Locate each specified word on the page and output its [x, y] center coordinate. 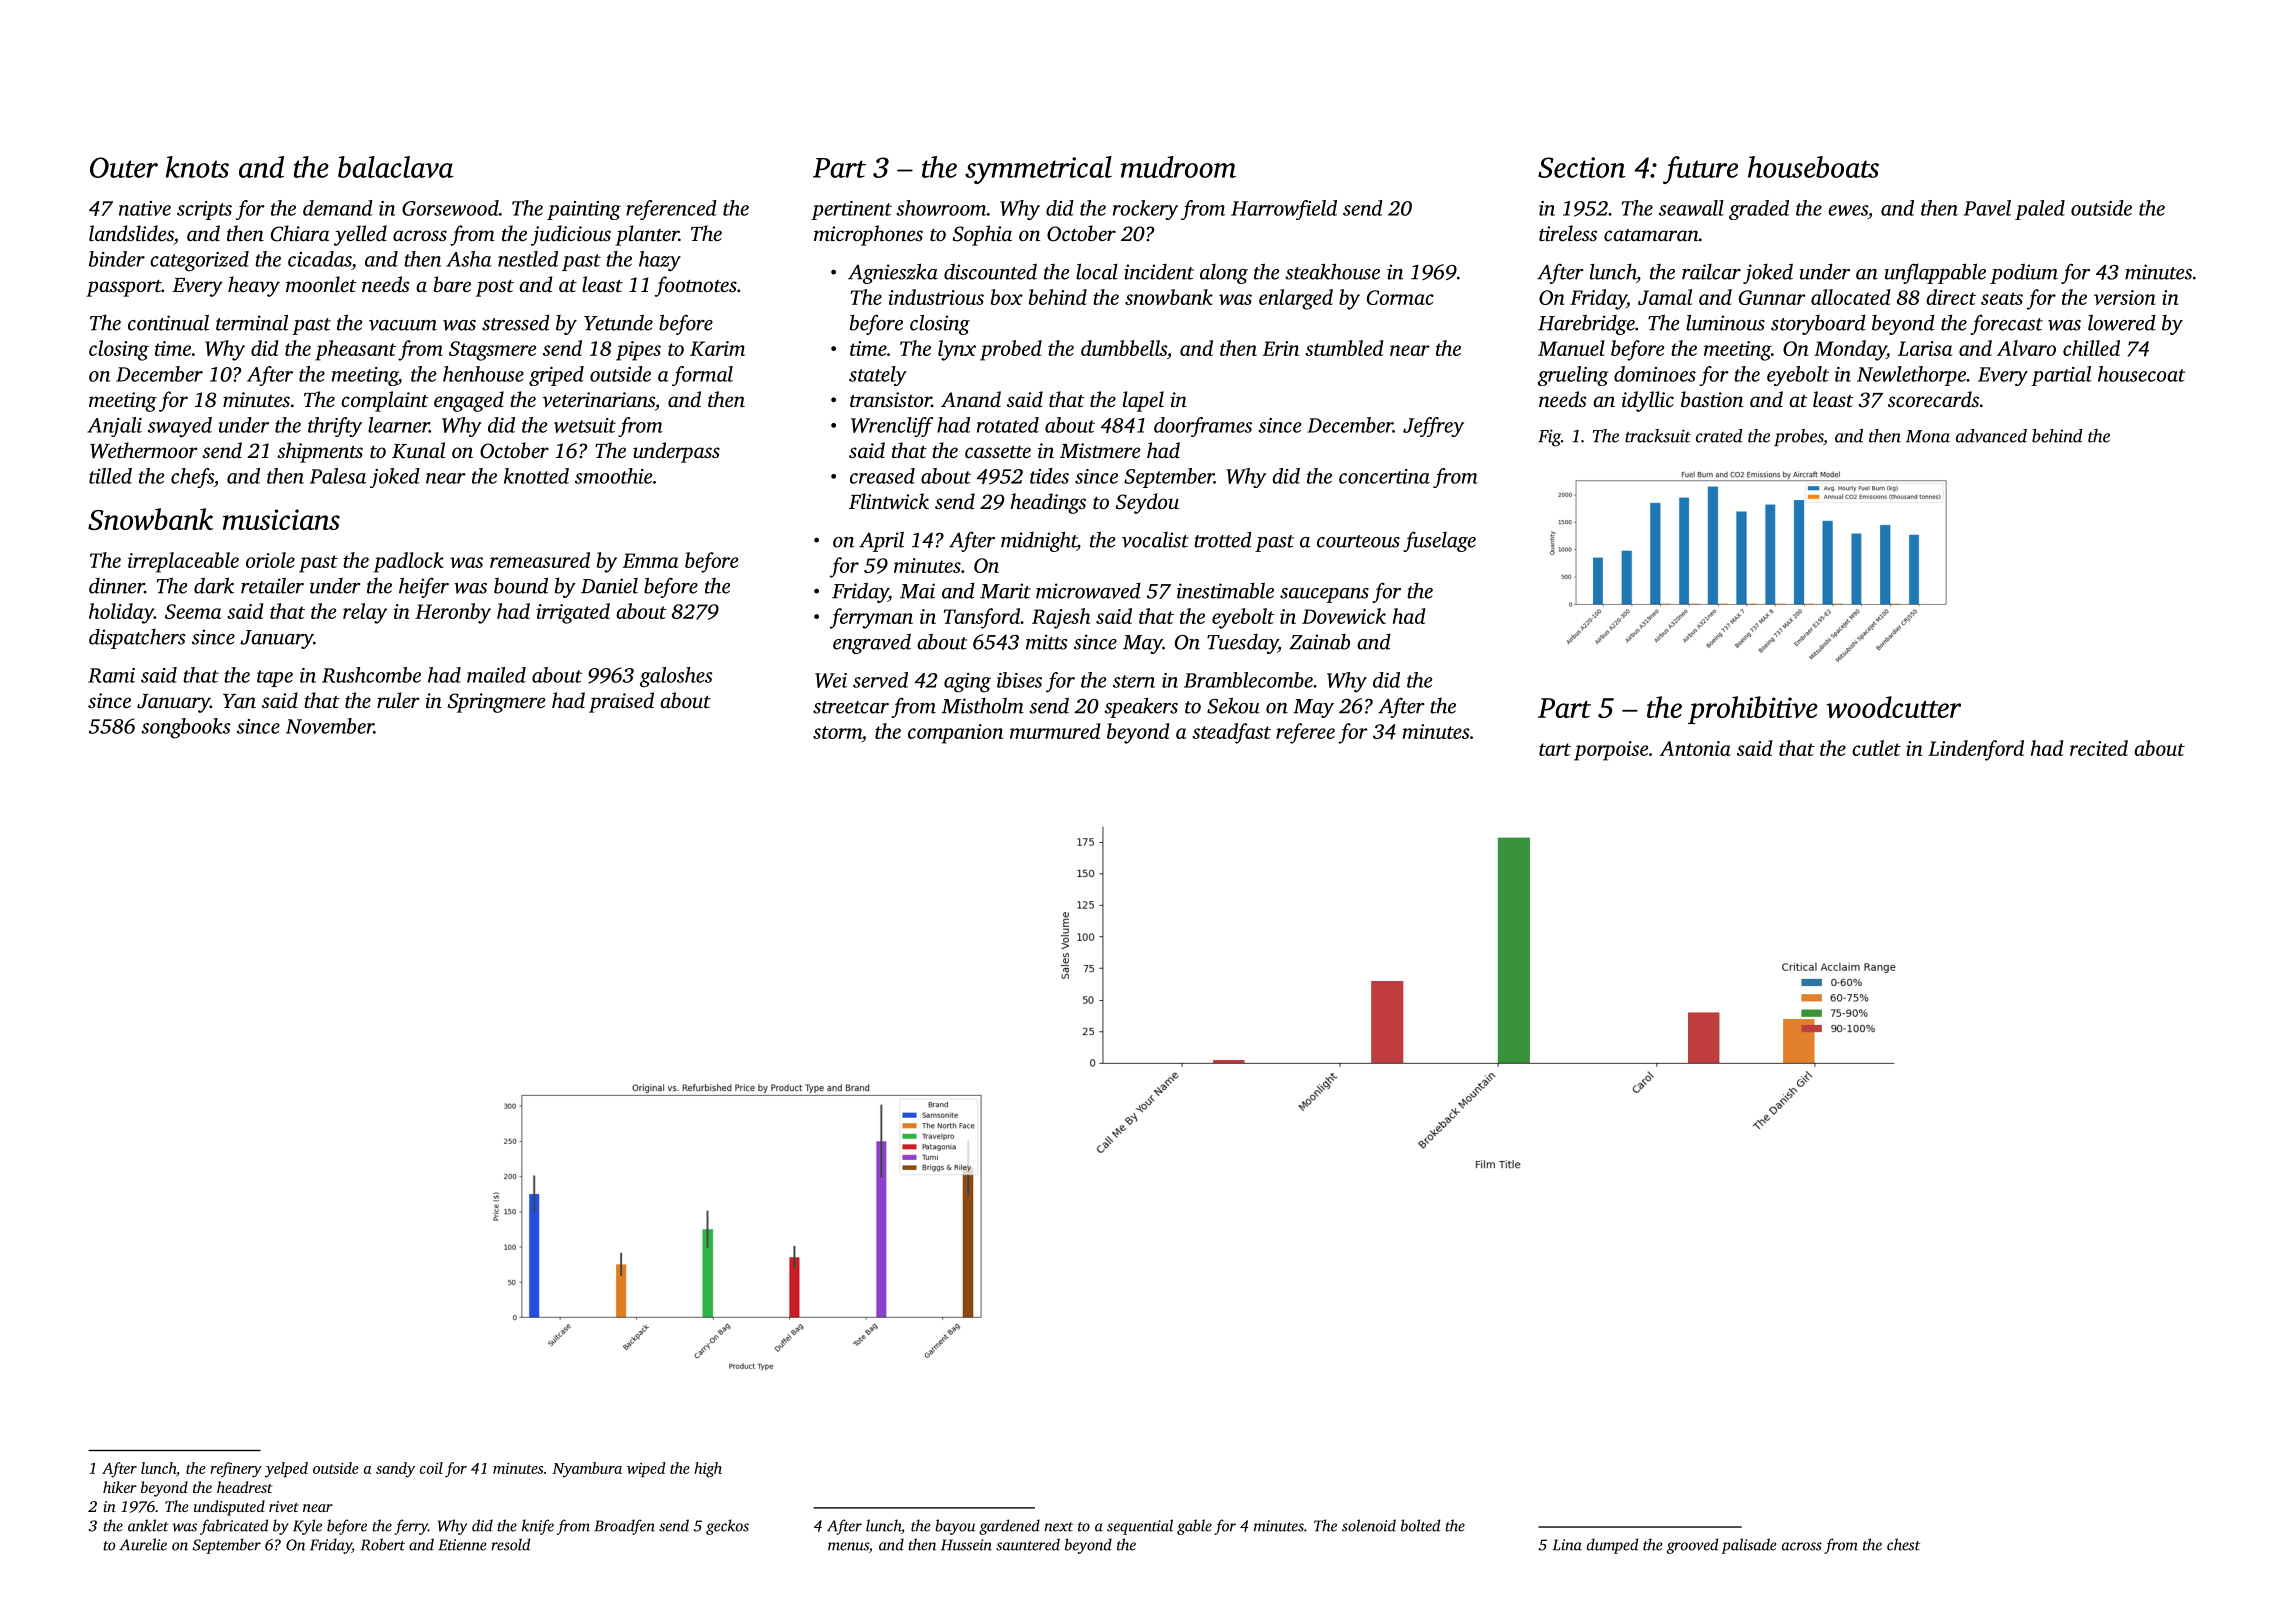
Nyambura [587, 1470]
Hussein [966, 1545]
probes [1798, 437]
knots [197, 167]
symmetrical [1038, 170]
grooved [1692, 1546]
